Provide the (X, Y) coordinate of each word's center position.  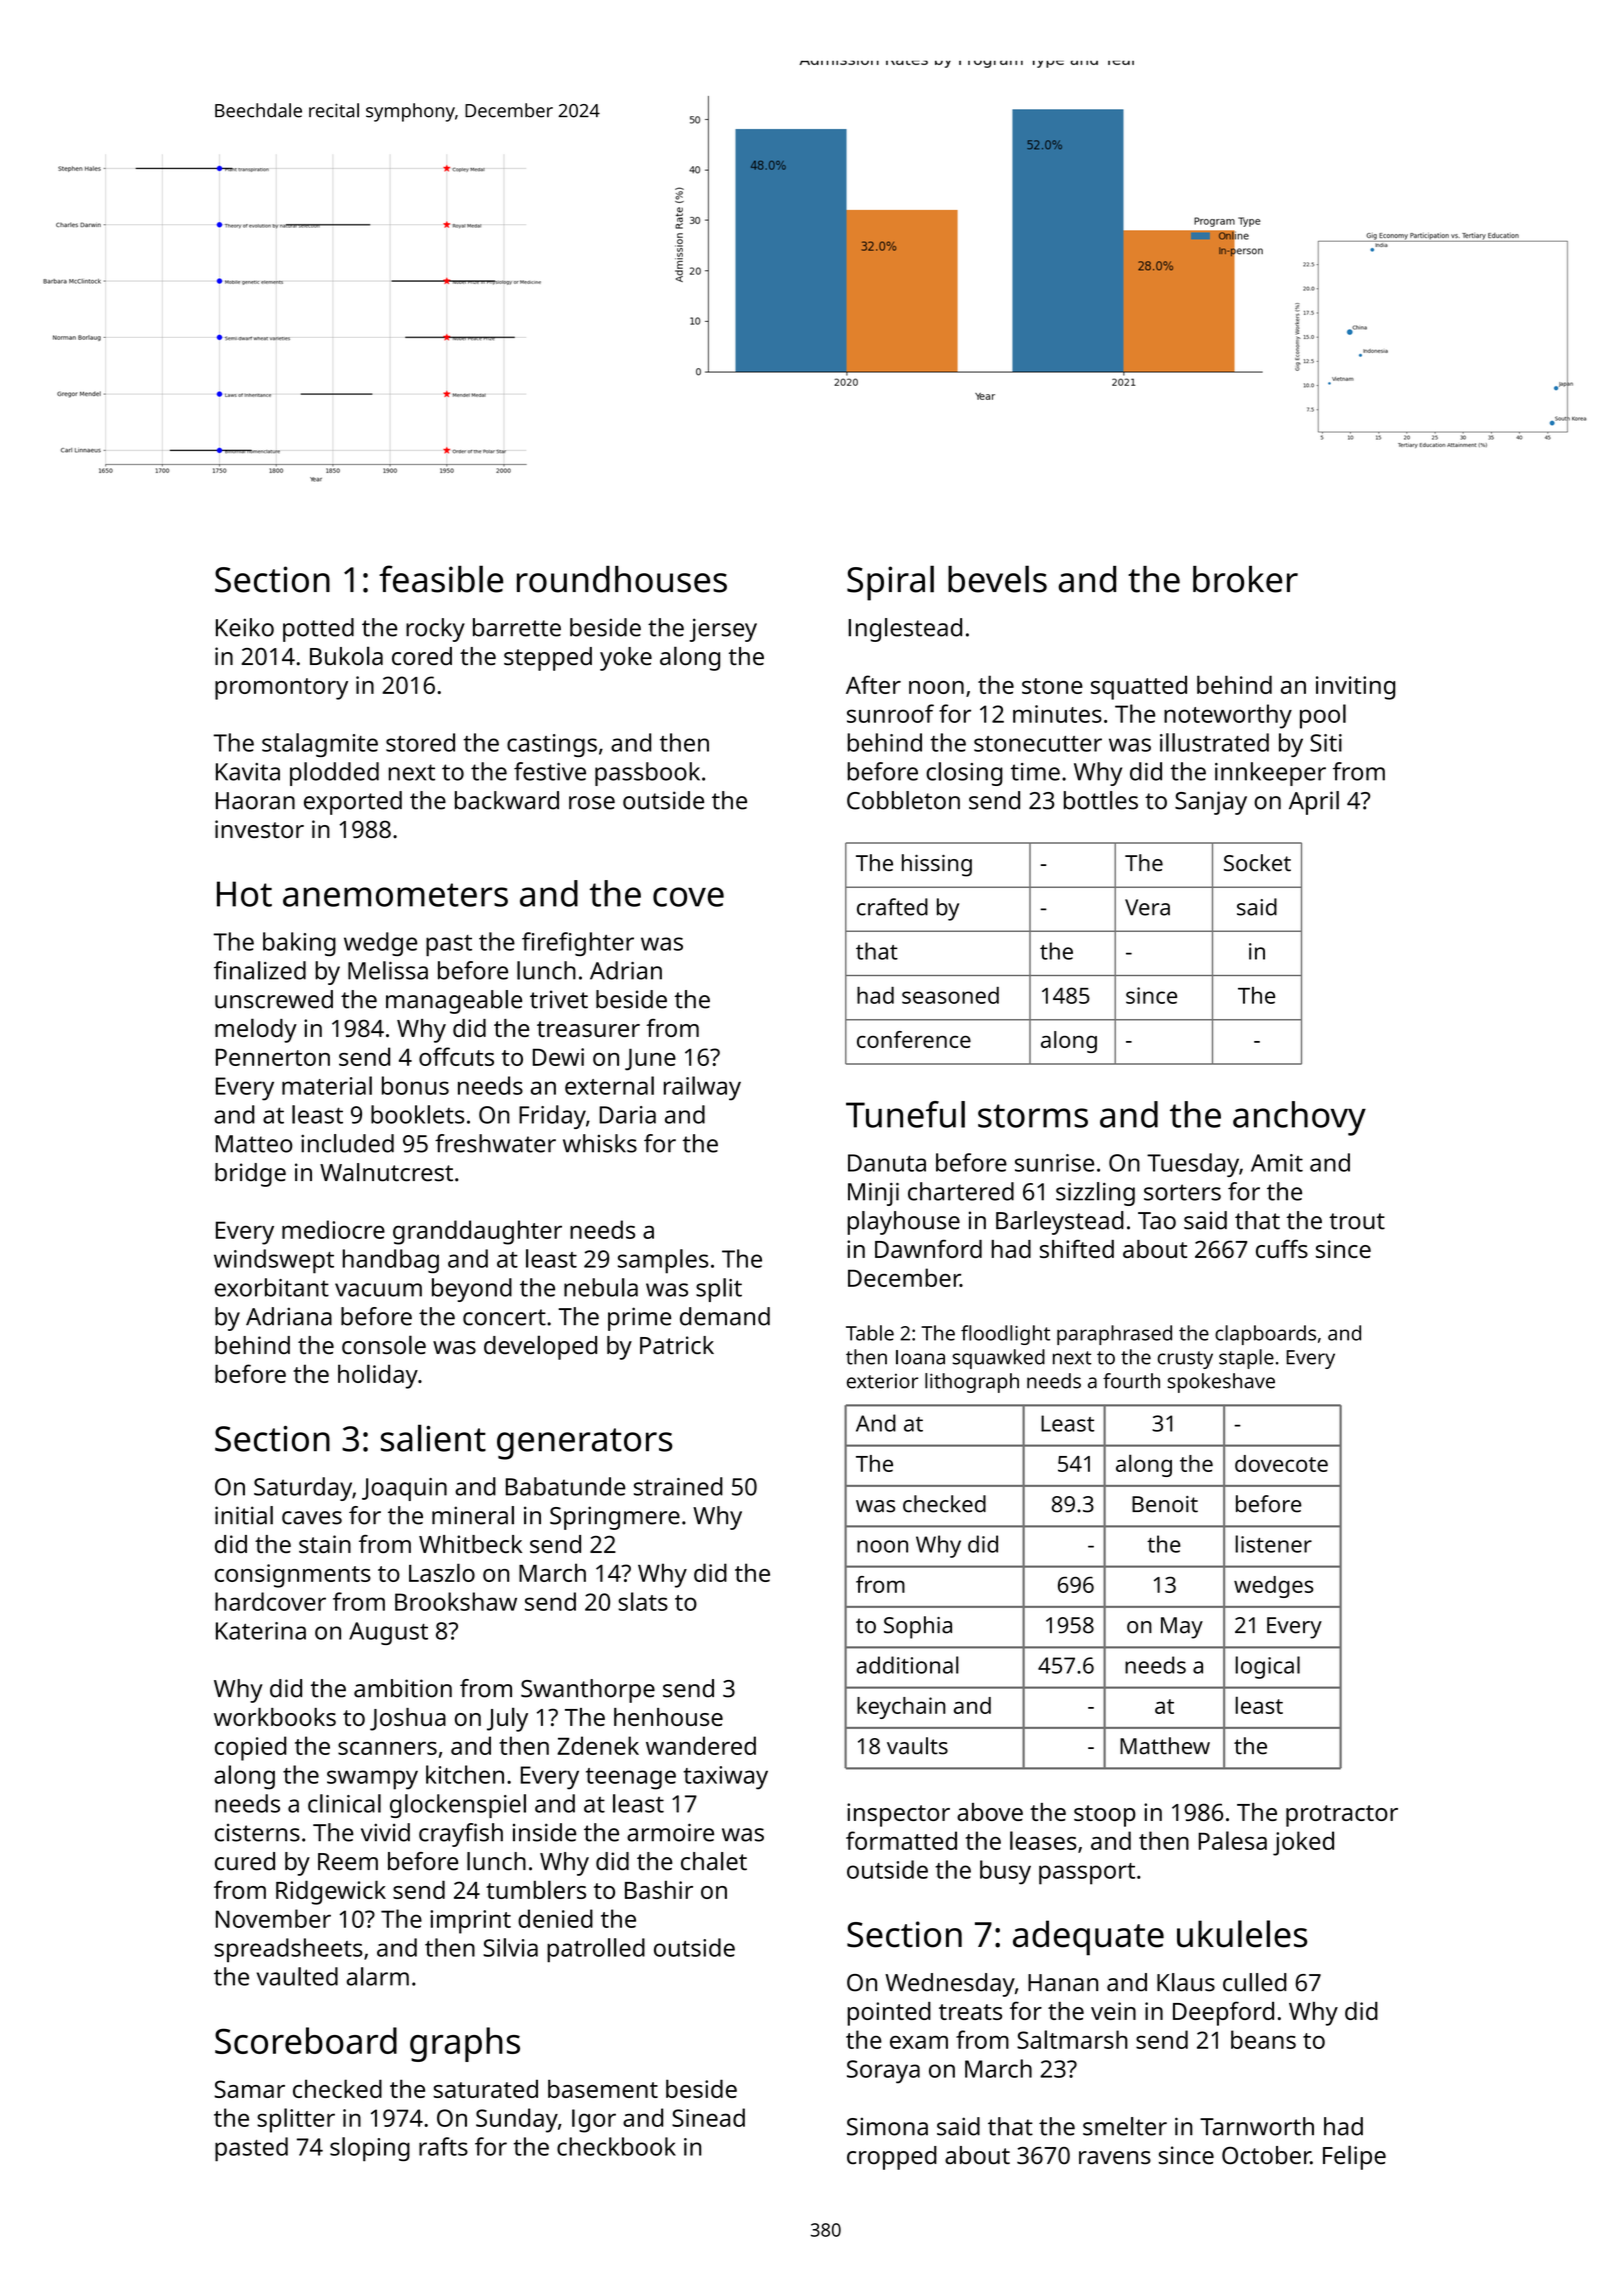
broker (1245, 579)
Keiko (245, 627)
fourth (1131, 1381)
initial (244, 1515)
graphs (465, 2044)
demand (725, 1316)
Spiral (890, 583)
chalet (714, 1861)
